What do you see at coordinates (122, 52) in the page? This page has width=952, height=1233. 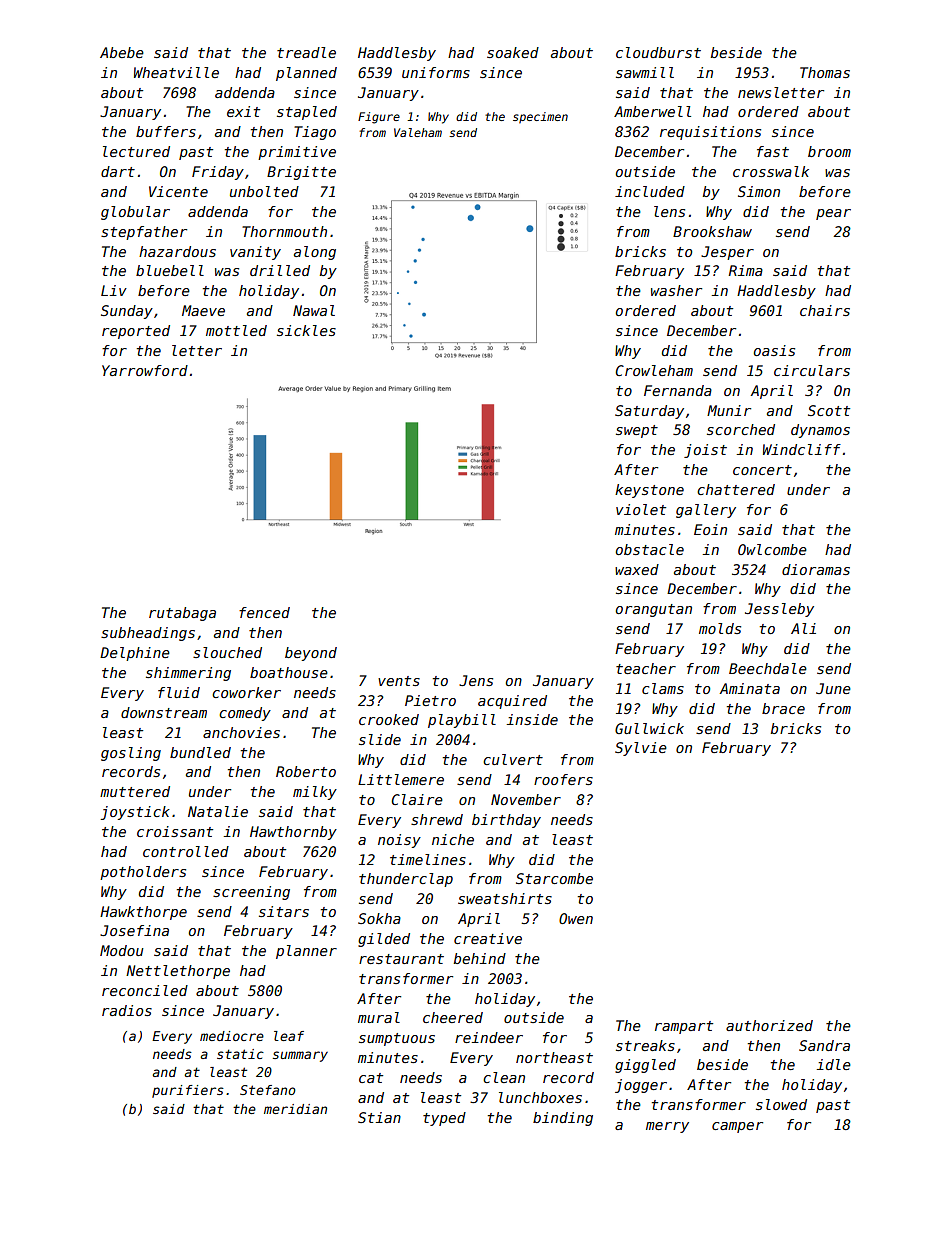 I see `Abebe` at bounding box center [122, 52].
